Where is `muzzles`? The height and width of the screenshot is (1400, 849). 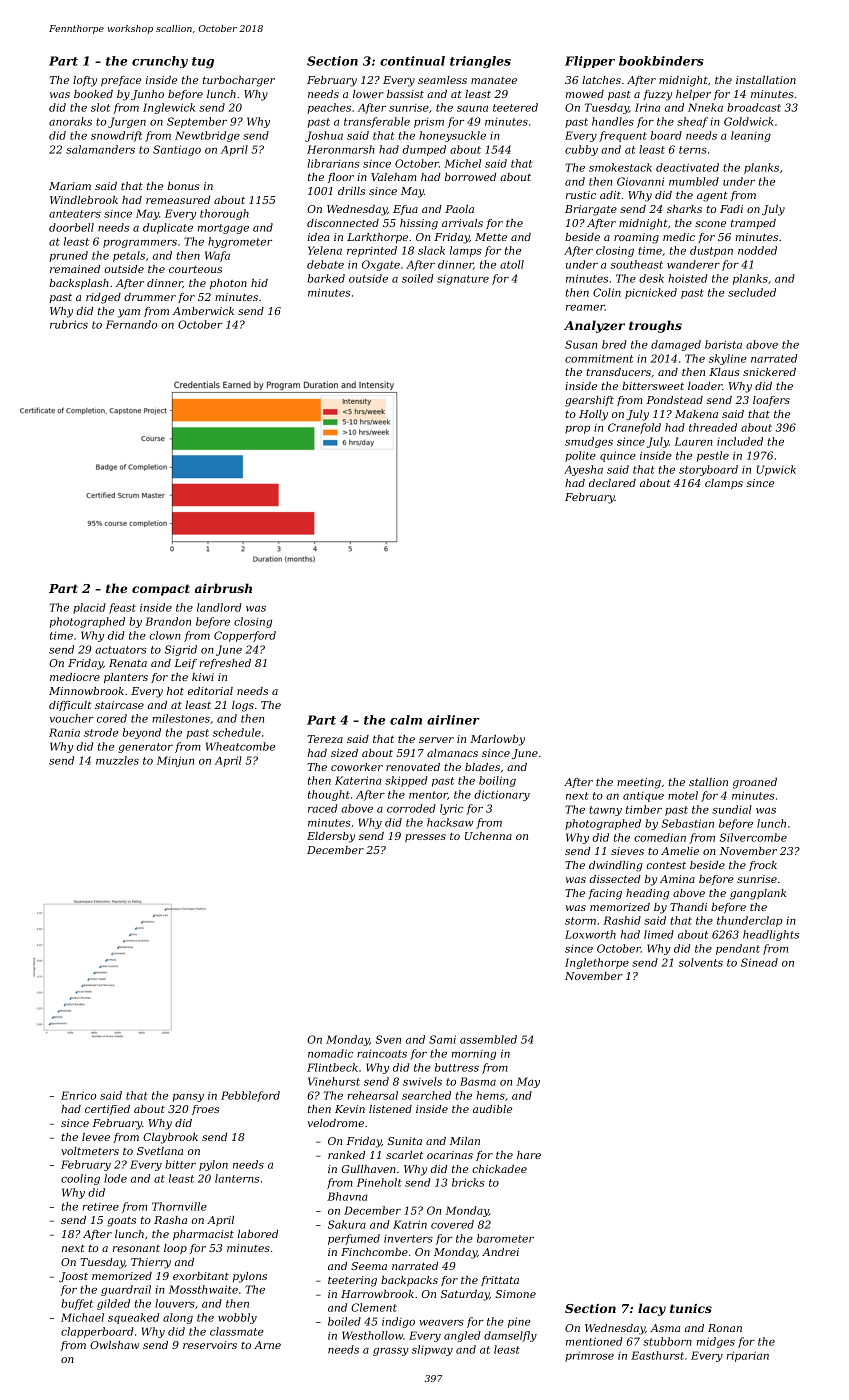
muzzles is located at coordinates (117, 760).
